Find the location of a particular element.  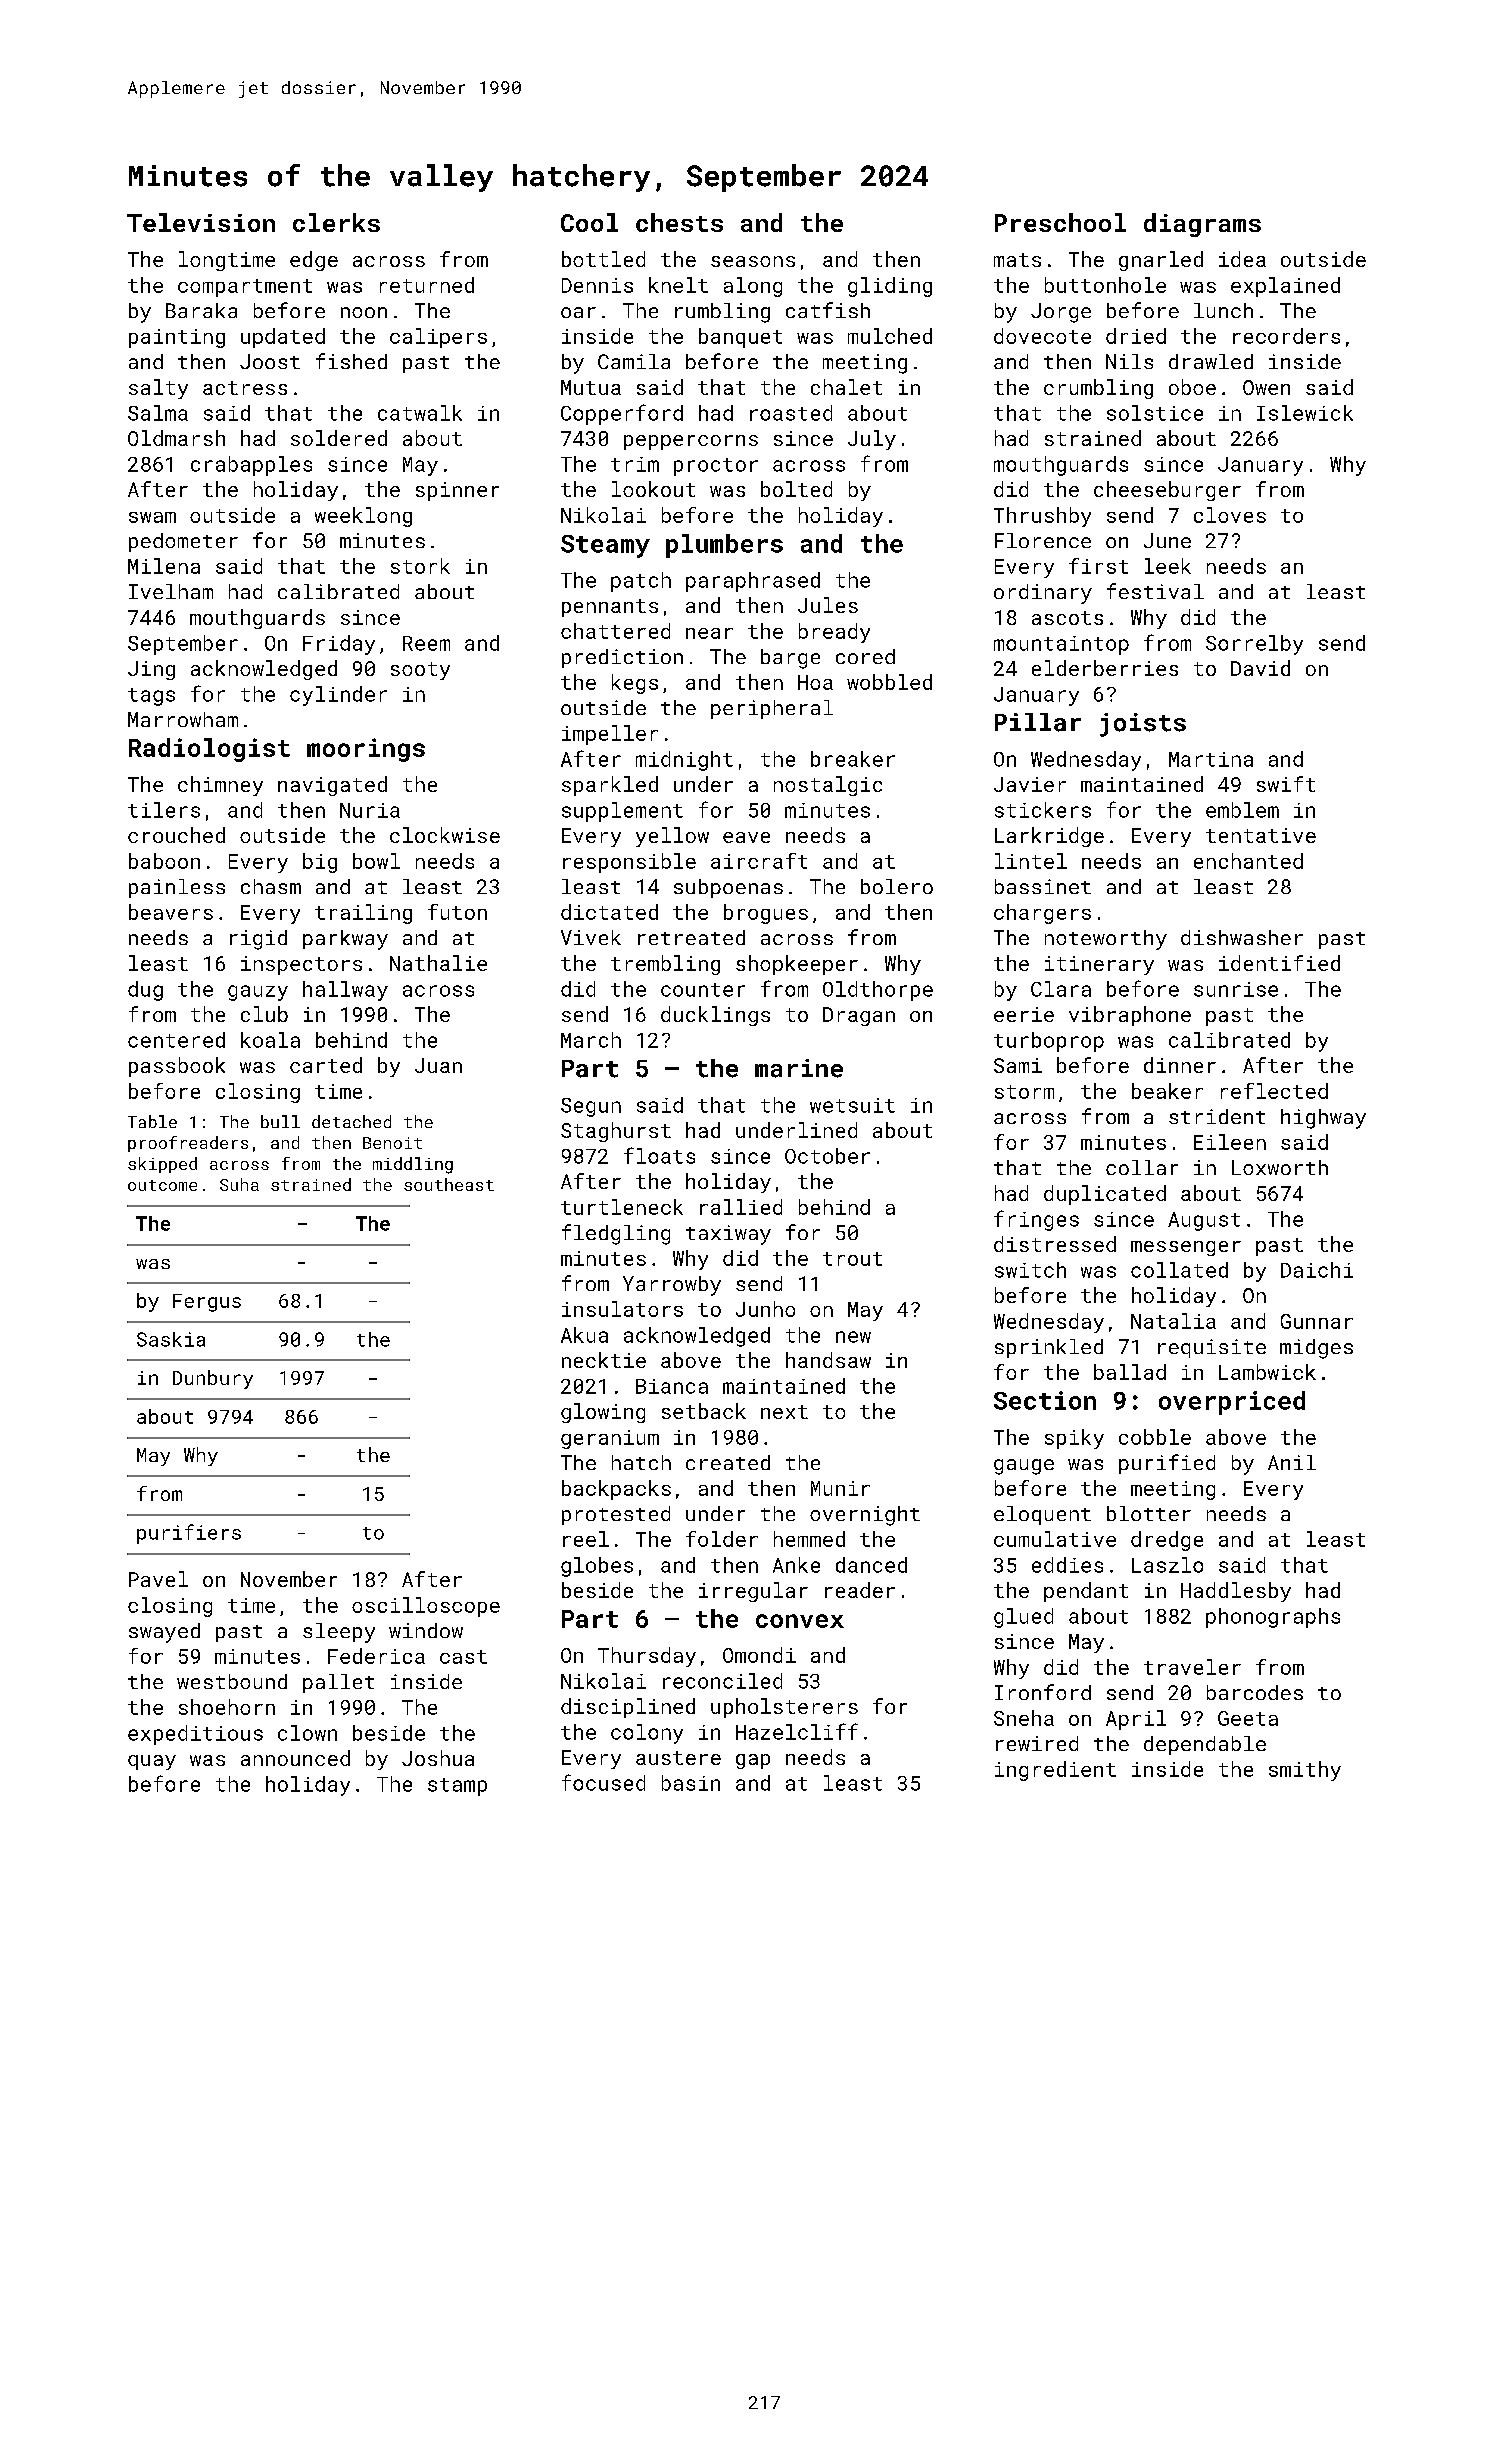

solstice is located at coordinates (1155, 413).
